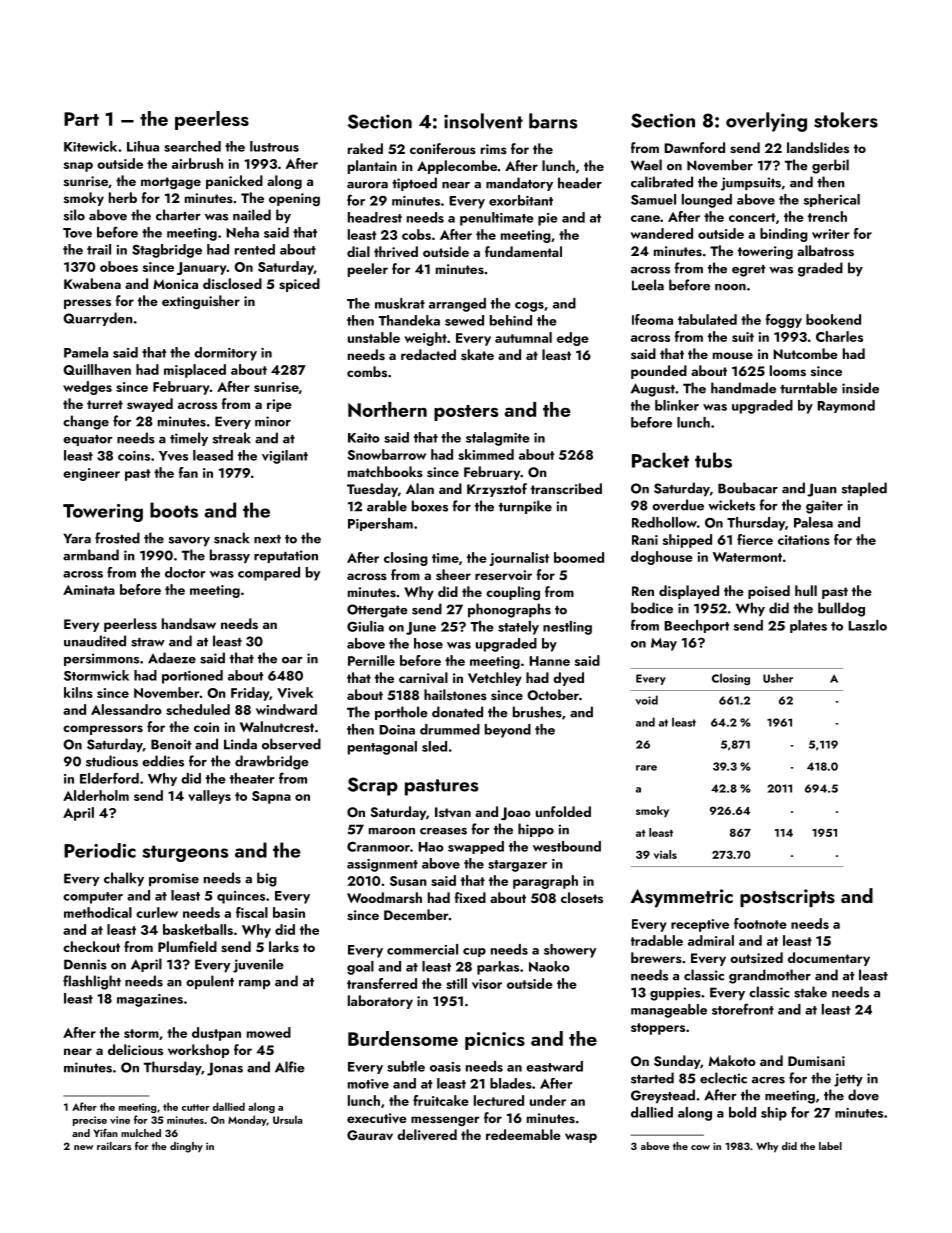 This screenshot has height=1233, width=952. I want to click on insolvent, so click(483, 121).
